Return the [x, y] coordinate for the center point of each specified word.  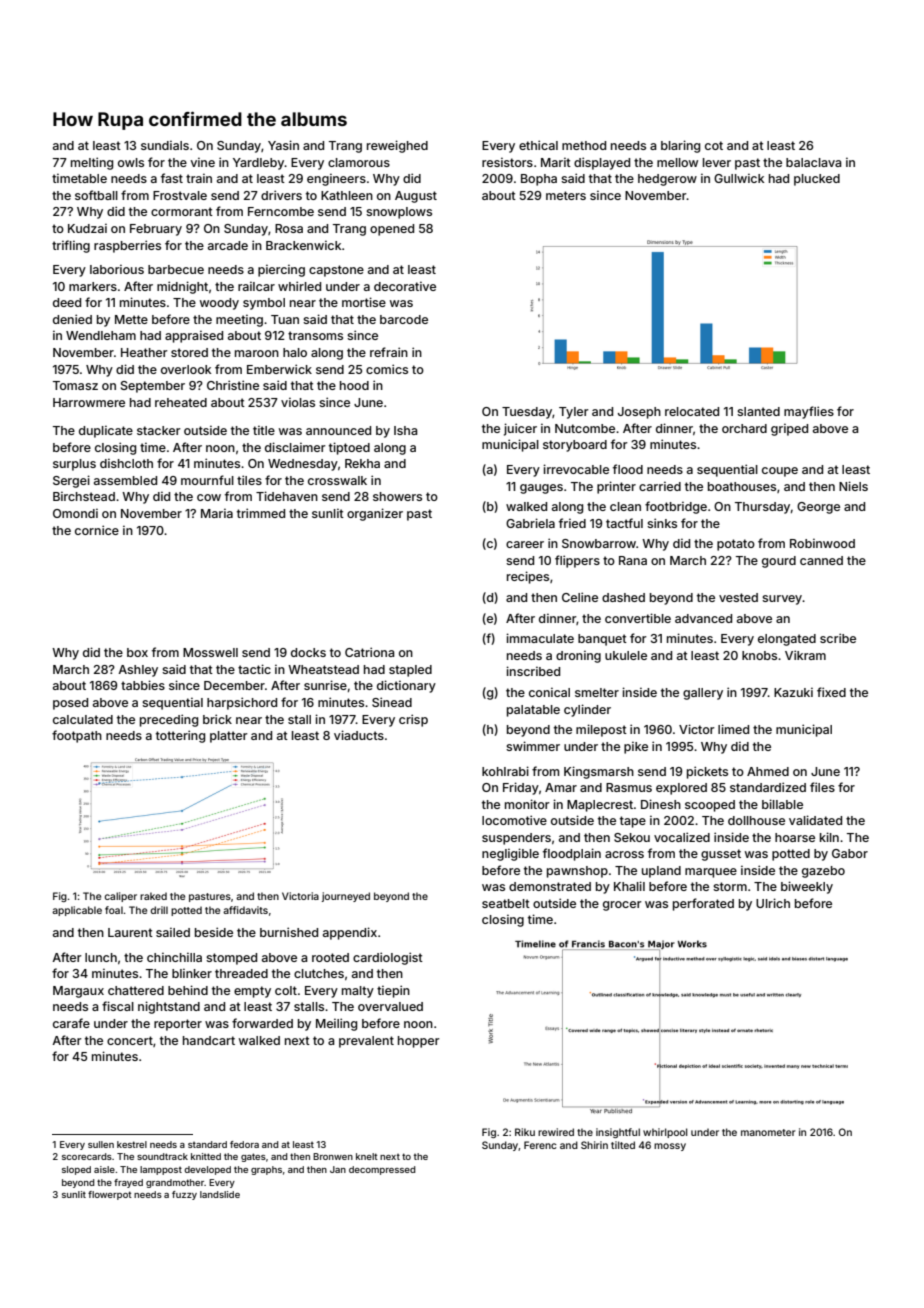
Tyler [574, 413]
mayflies [809, 412]
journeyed [346, 897]
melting [92, 163]
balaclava [814, 162]
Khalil [629, 886]
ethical [538, 145]
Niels [853, 486]
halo [295, 352]
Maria [217, 513]
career [525, 544]
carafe [71, 1023]
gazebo [823, 872]
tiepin [393, 991]
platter [229, 737]
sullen [101, 1144]
